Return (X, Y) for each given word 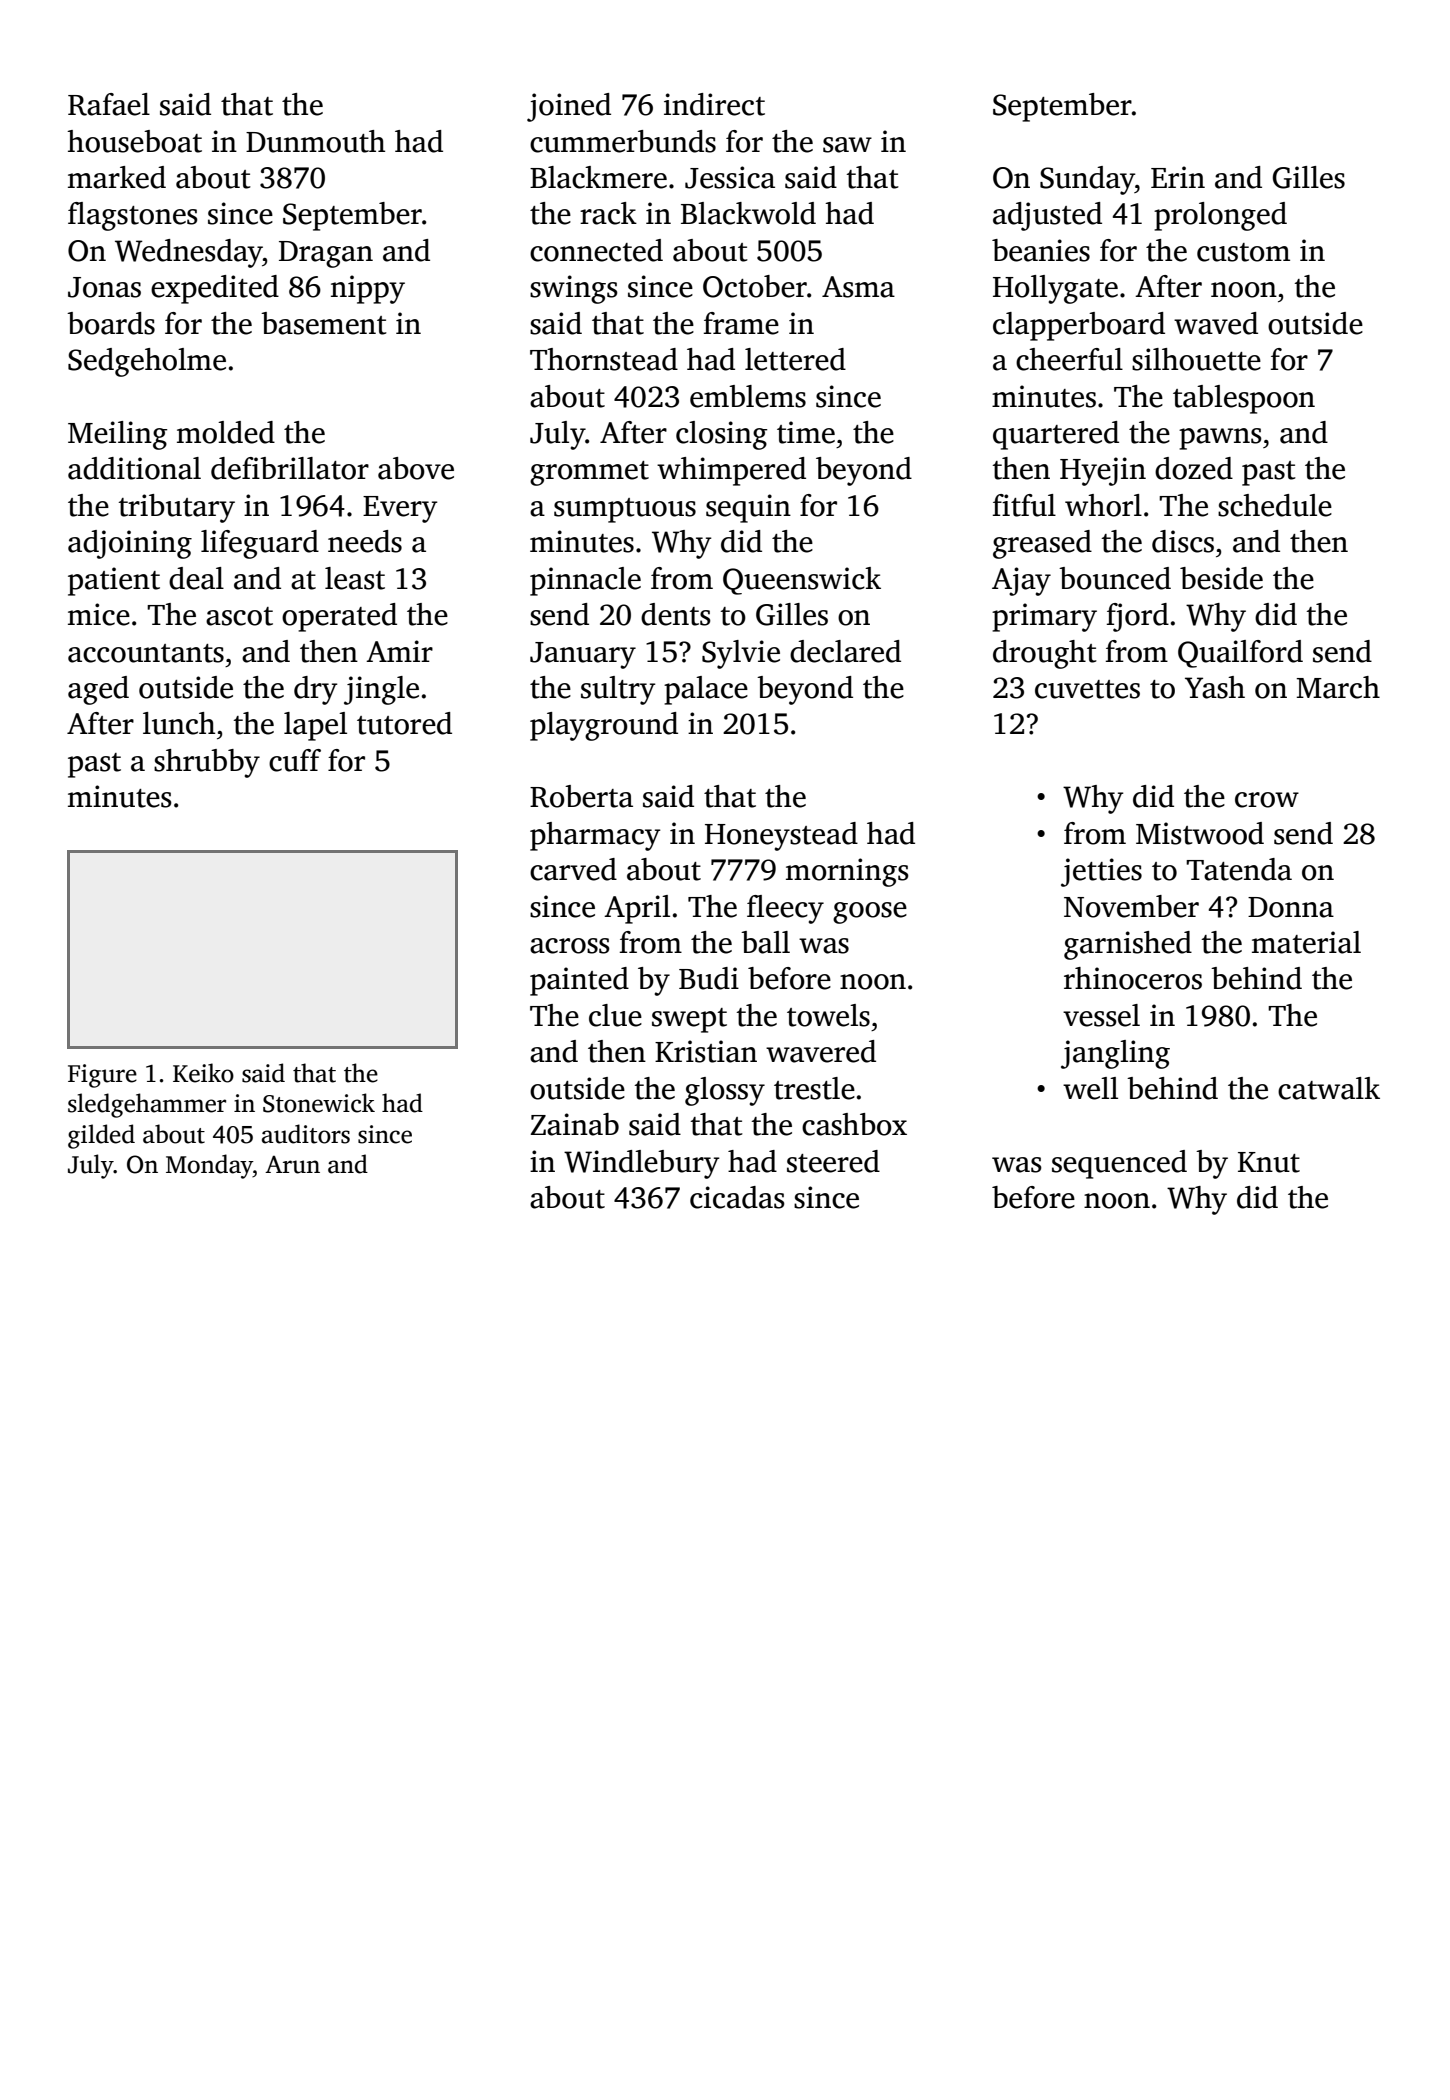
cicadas (737, 1197)
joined (569, 107)
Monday (209, 1166)
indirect (714, 104)
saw (847, 145)
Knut (1269, 1162)
